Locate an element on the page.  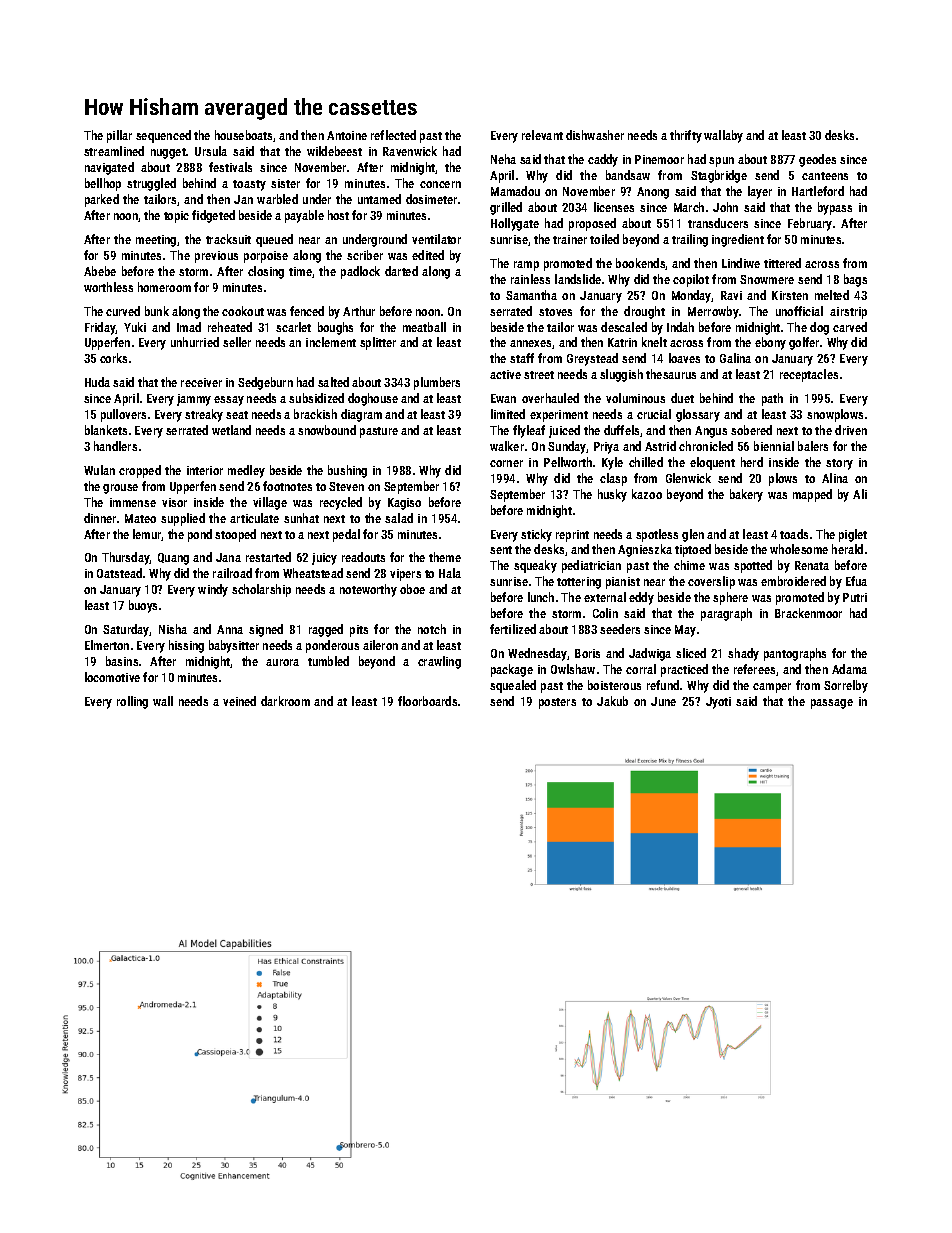
Oatstead is located at coordinates (119, 573).
